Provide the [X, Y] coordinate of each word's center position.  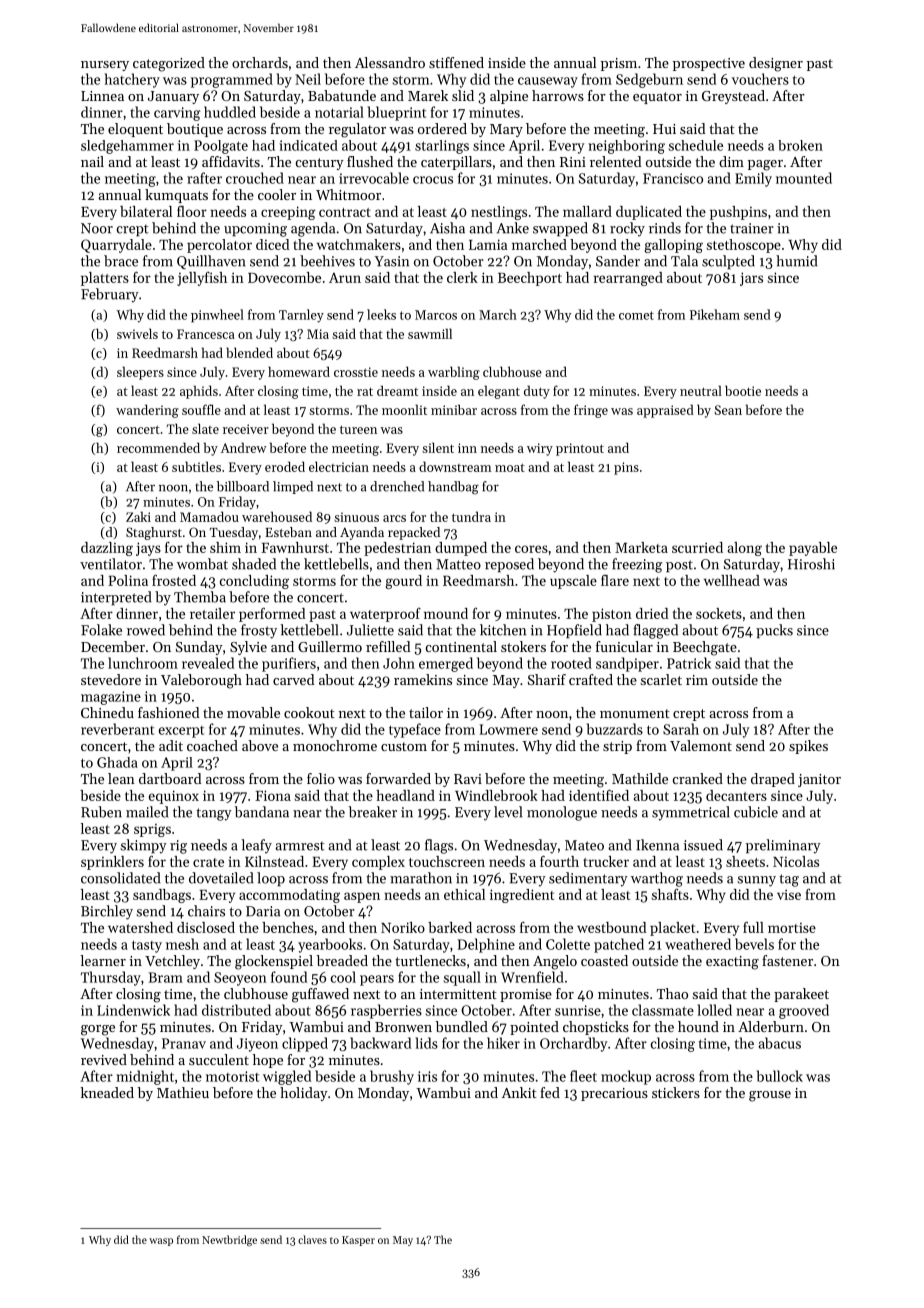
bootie [743, 390]
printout [580, 449]
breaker [373, 812]
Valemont [701, 745]
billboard [243, 486]
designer [776, 64]
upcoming [255, 230]
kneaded [107, 1092]
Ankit [519, 1092]
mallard [587, 211]
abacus [779, 1043]
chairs [206, 911]
